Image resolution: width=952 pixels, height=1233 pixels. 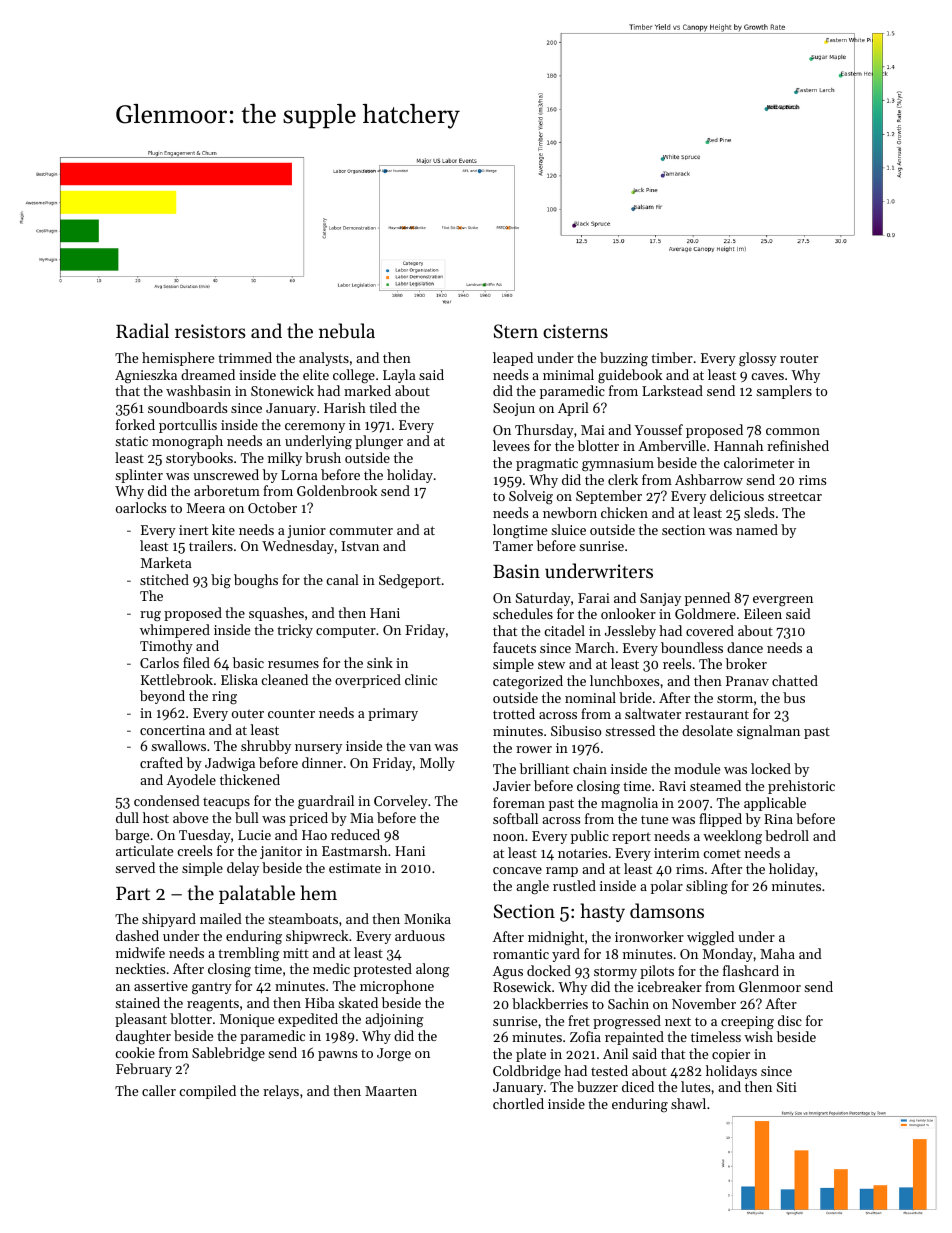 I want to click on sink, so click(x=380, y=662).
